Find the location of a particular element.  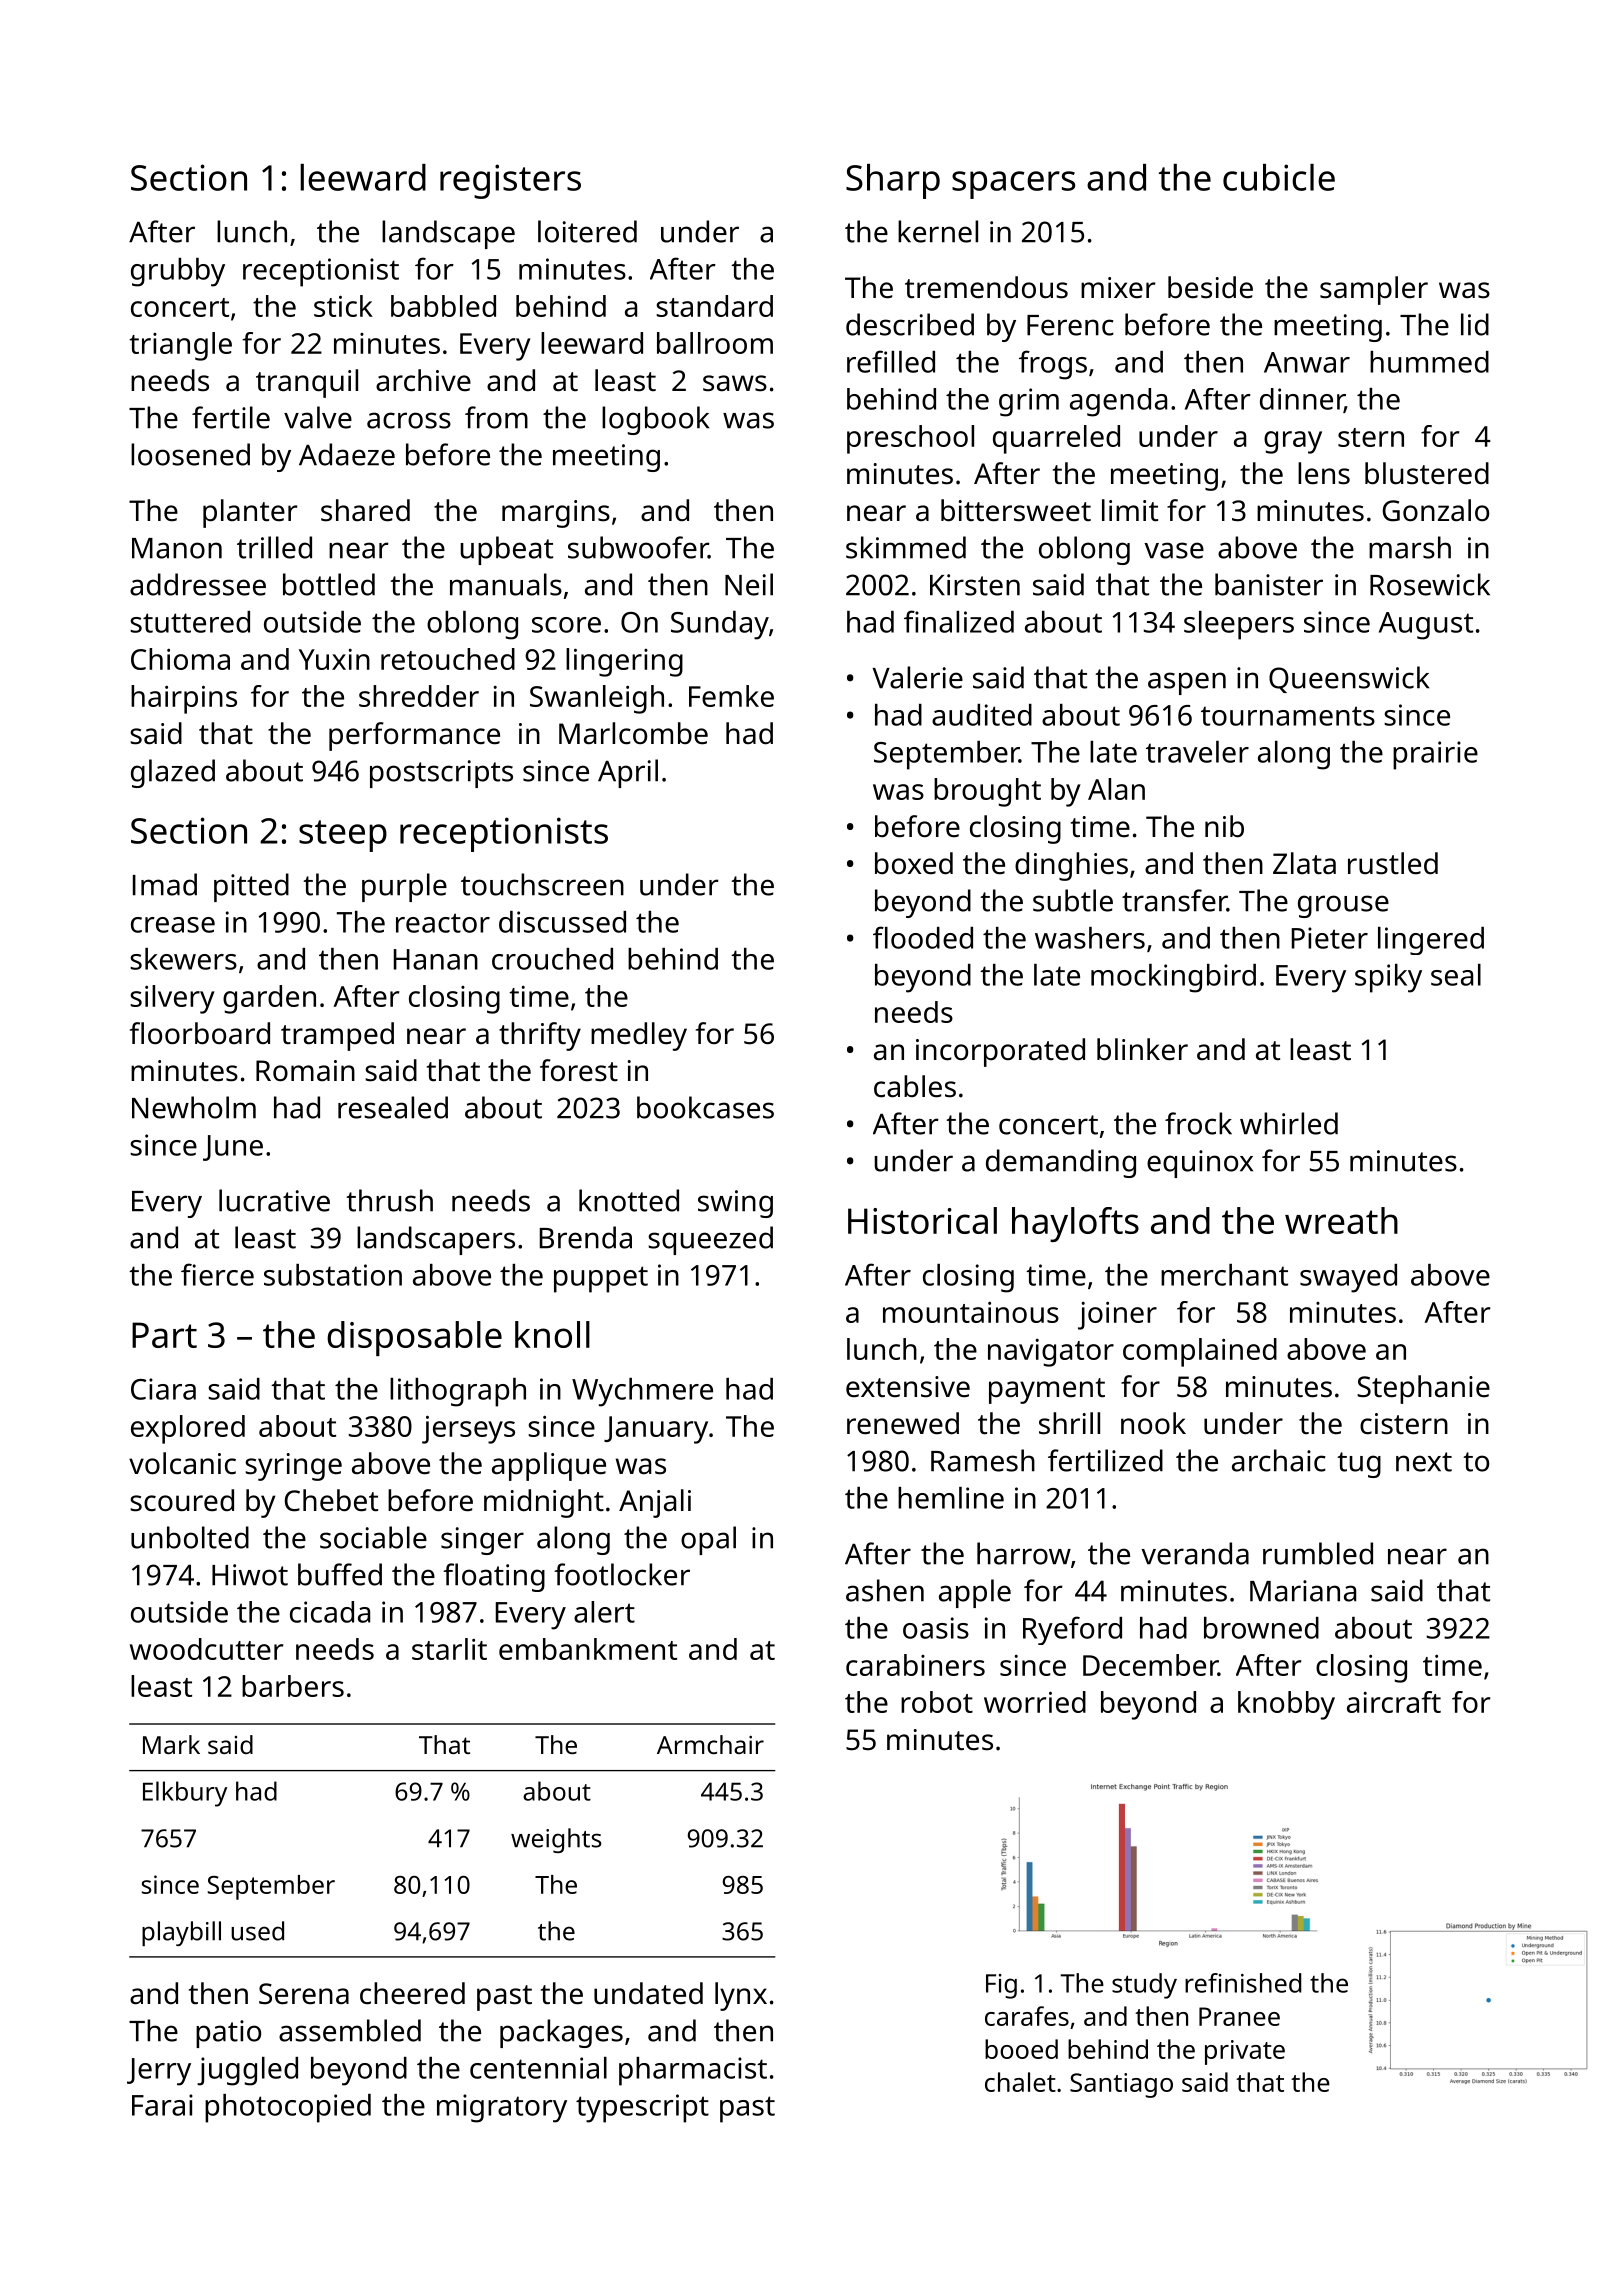

Jerry is located at coordinates (159, 2072).
